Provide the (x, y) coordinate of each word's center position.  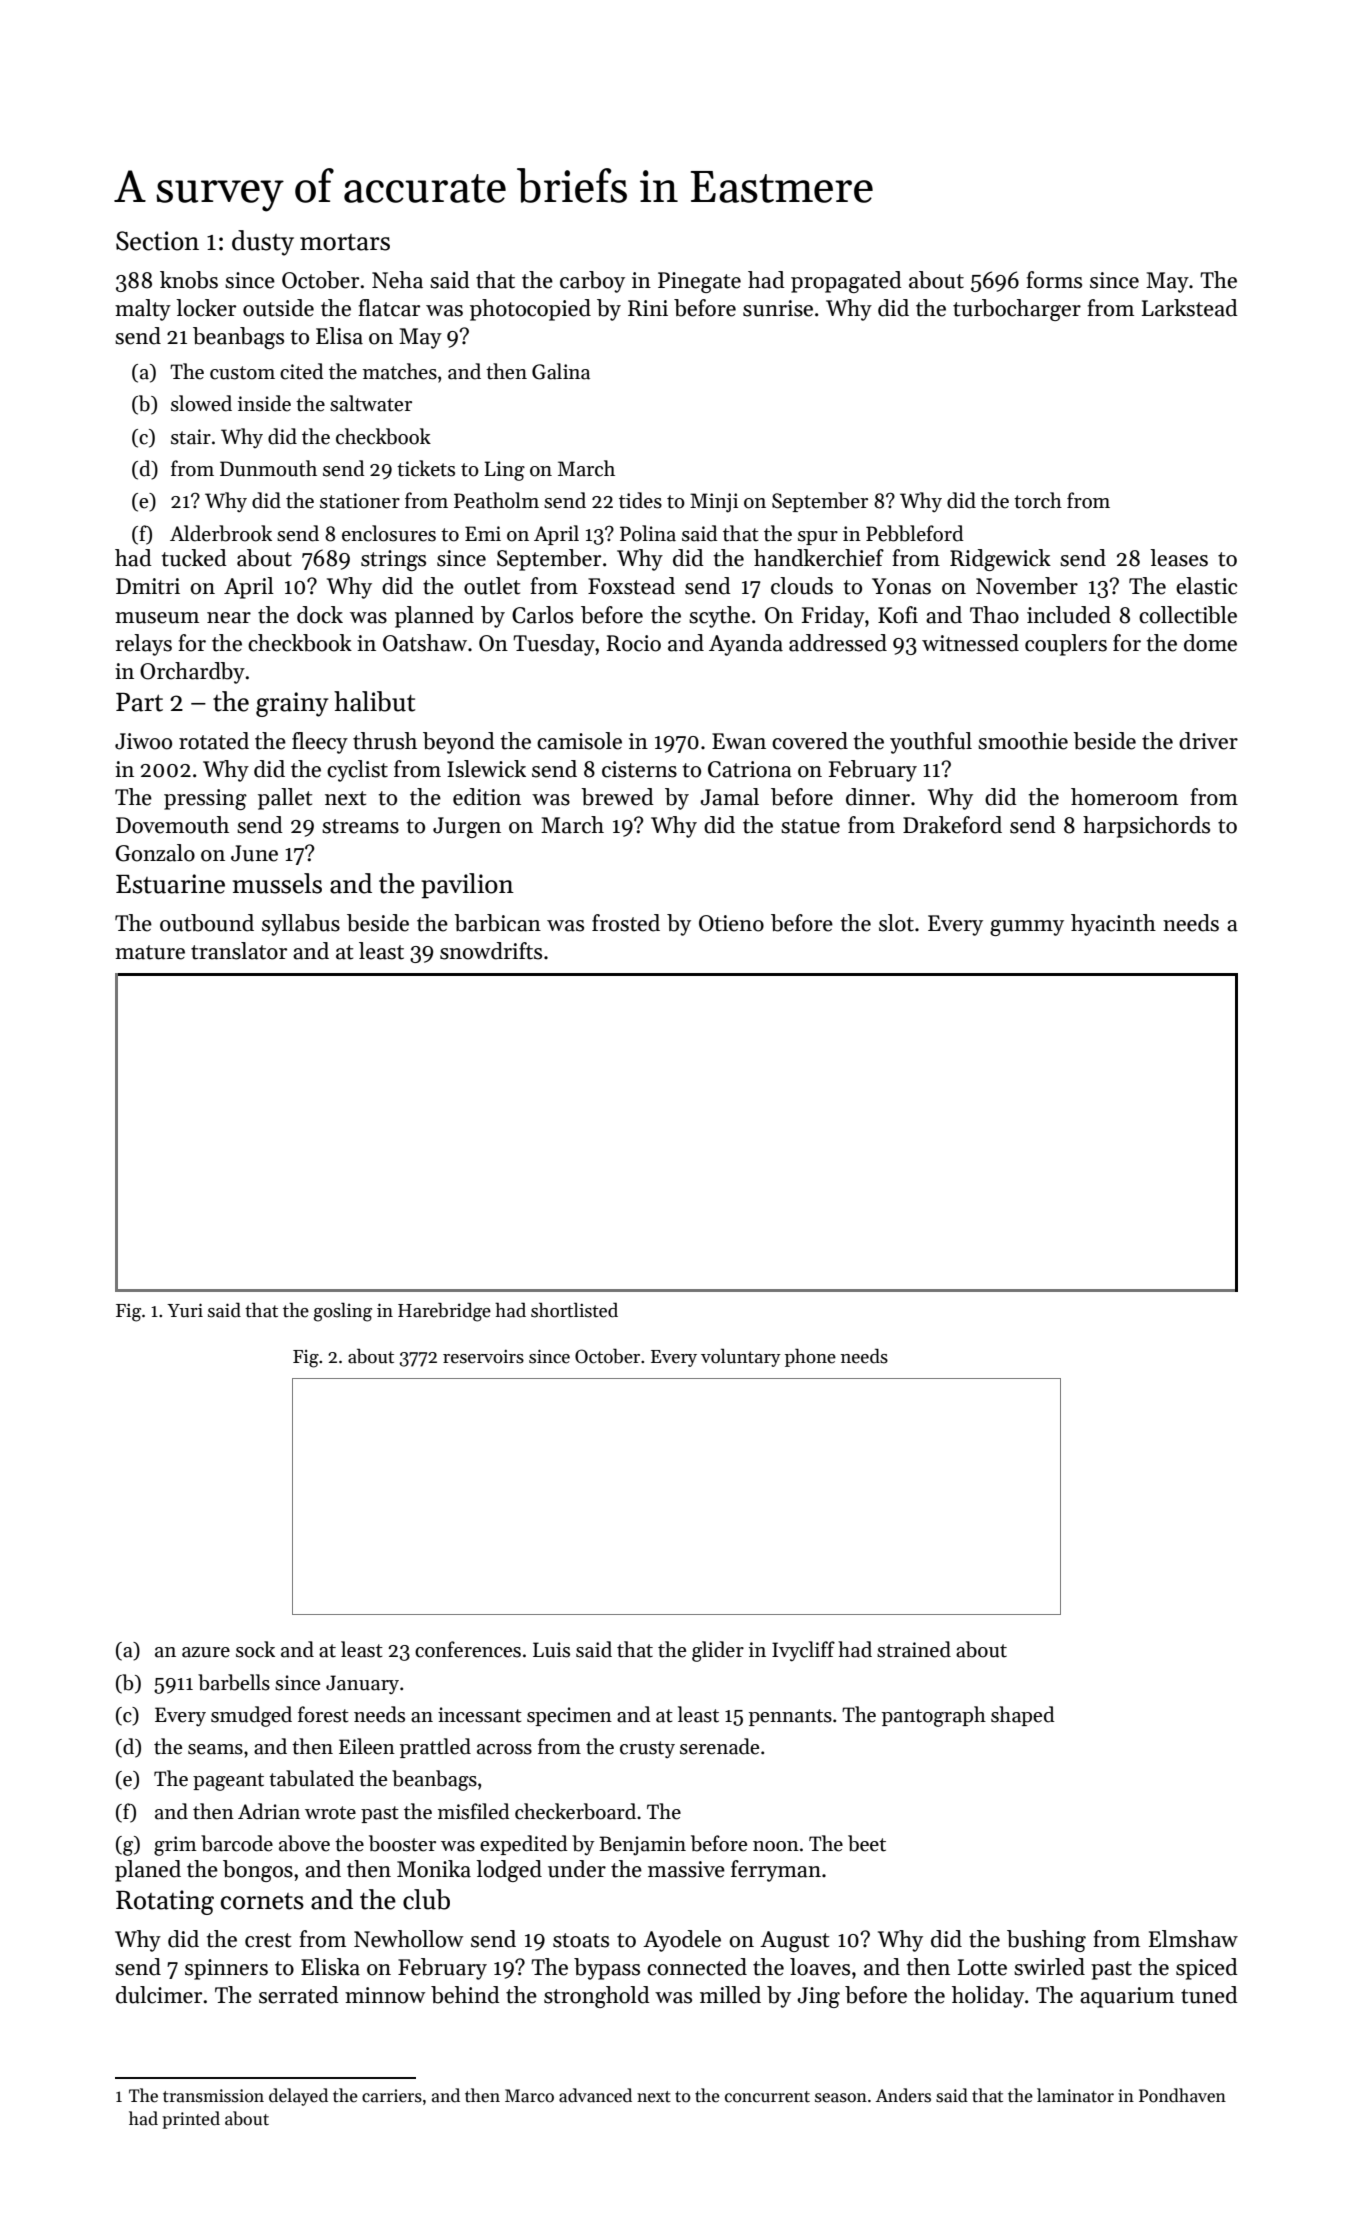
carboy (592, 282)
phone (810, 1358)
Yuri (185, 1310)
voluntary (741, 1357)
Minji (714, 503)
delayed (298, 2097)
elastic (1206, 586)
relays (144, 645)
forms (1054, 280)
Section (157, 241)
